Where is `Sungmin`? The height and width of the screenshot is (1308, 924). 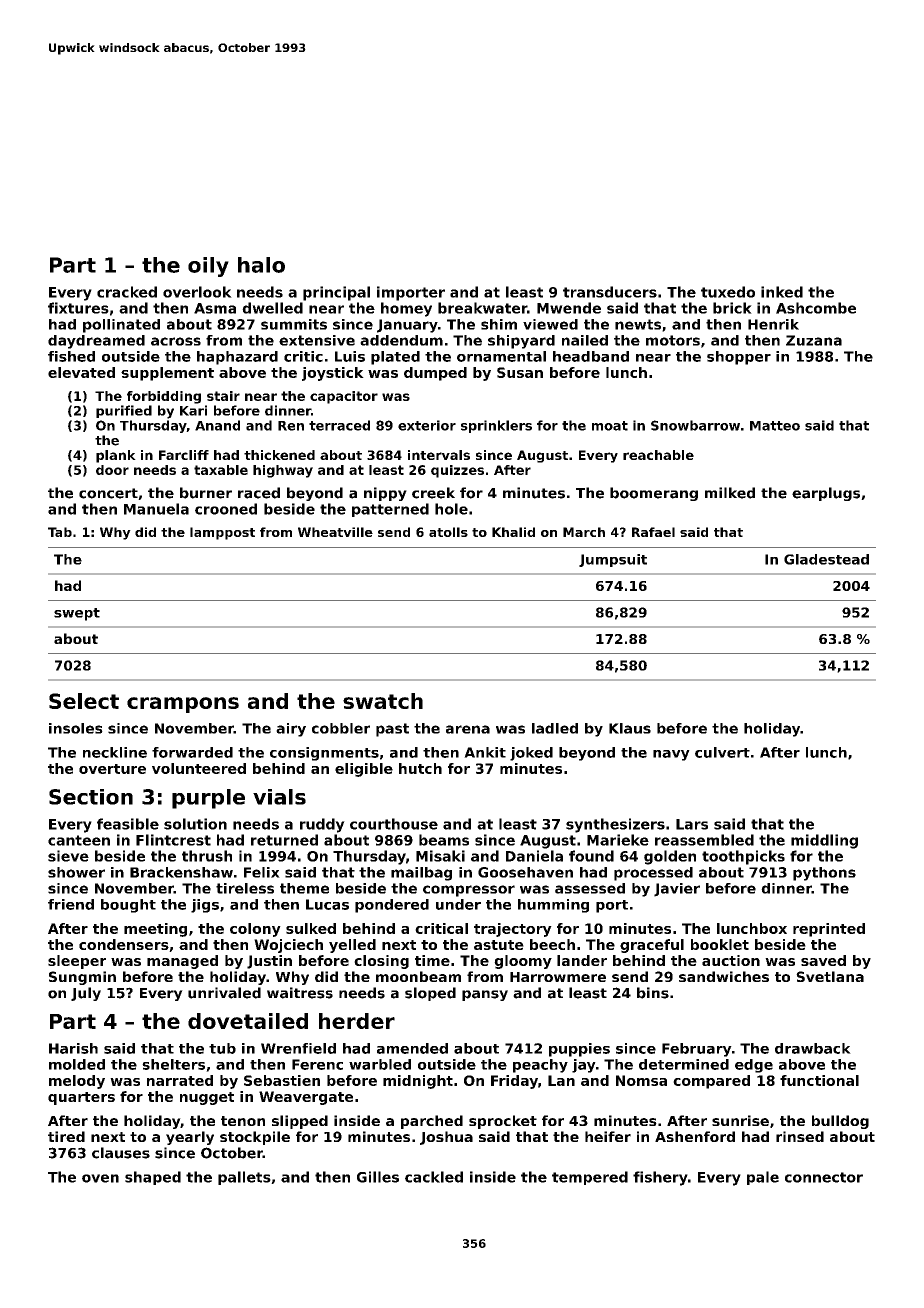
Sungmin is located at coordinates (82, 978).
